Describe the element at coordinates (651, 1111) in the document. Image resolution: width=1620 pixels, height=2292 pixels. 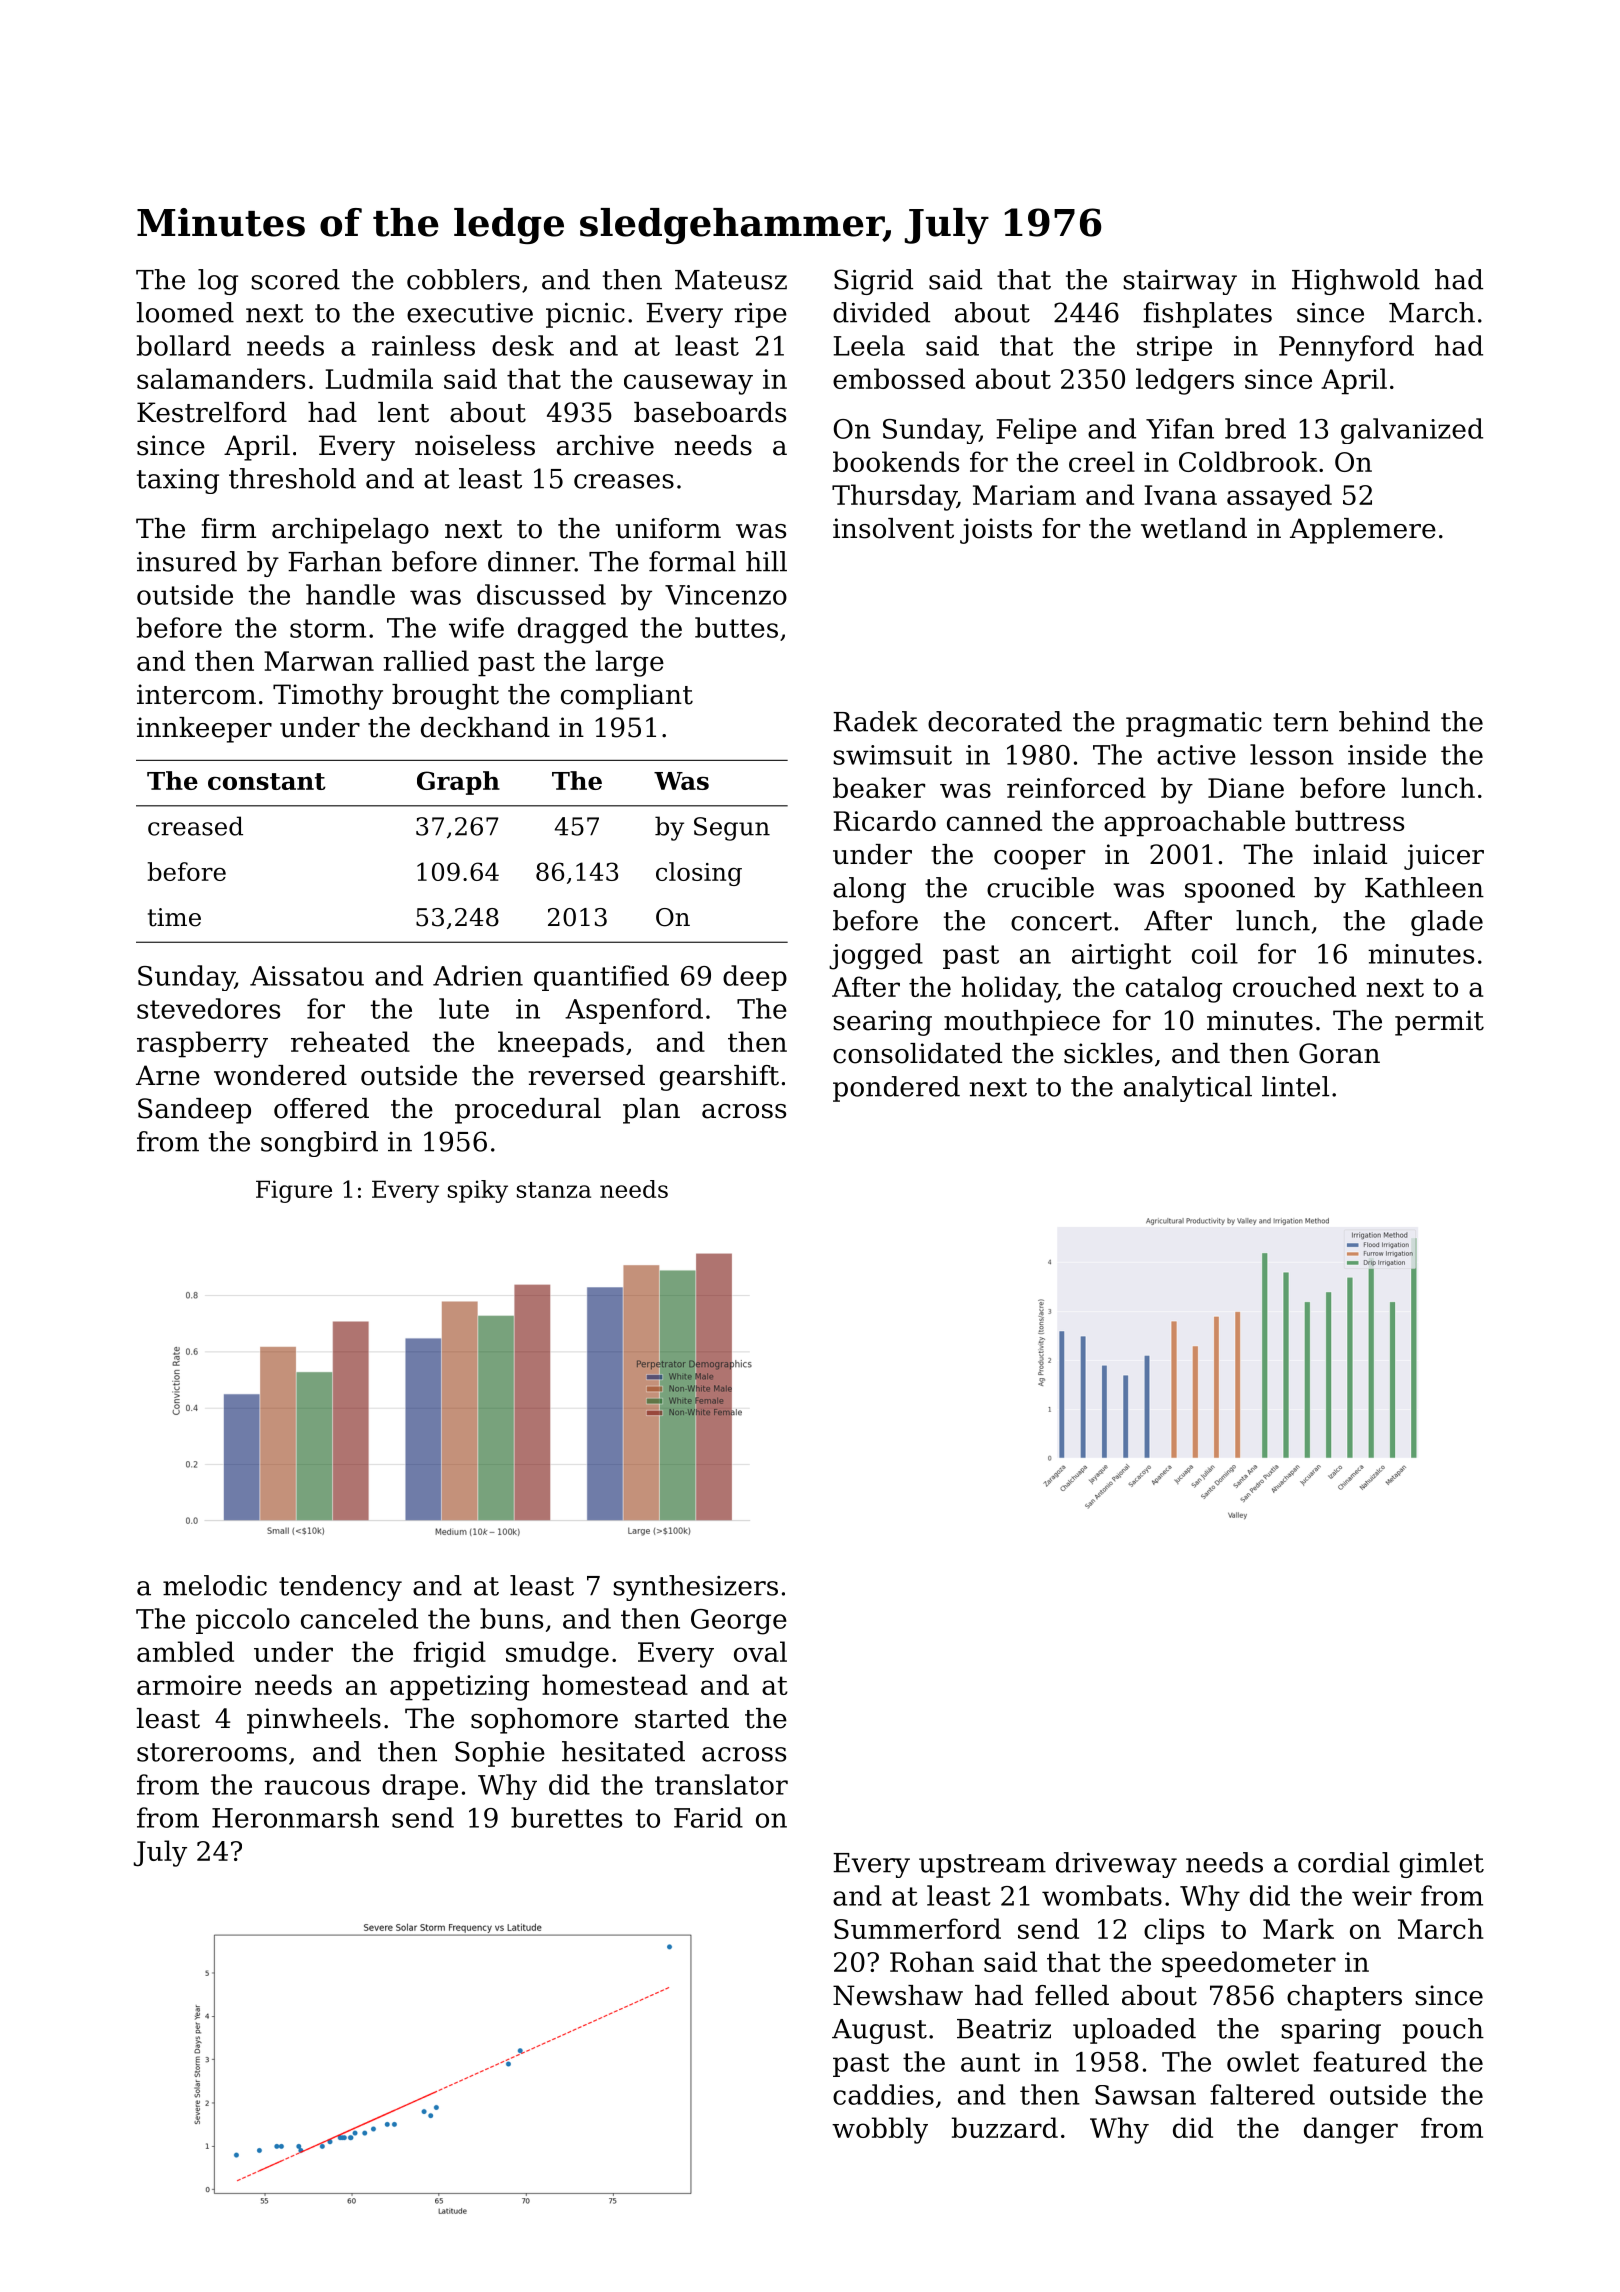
I see `plan` at that location.
